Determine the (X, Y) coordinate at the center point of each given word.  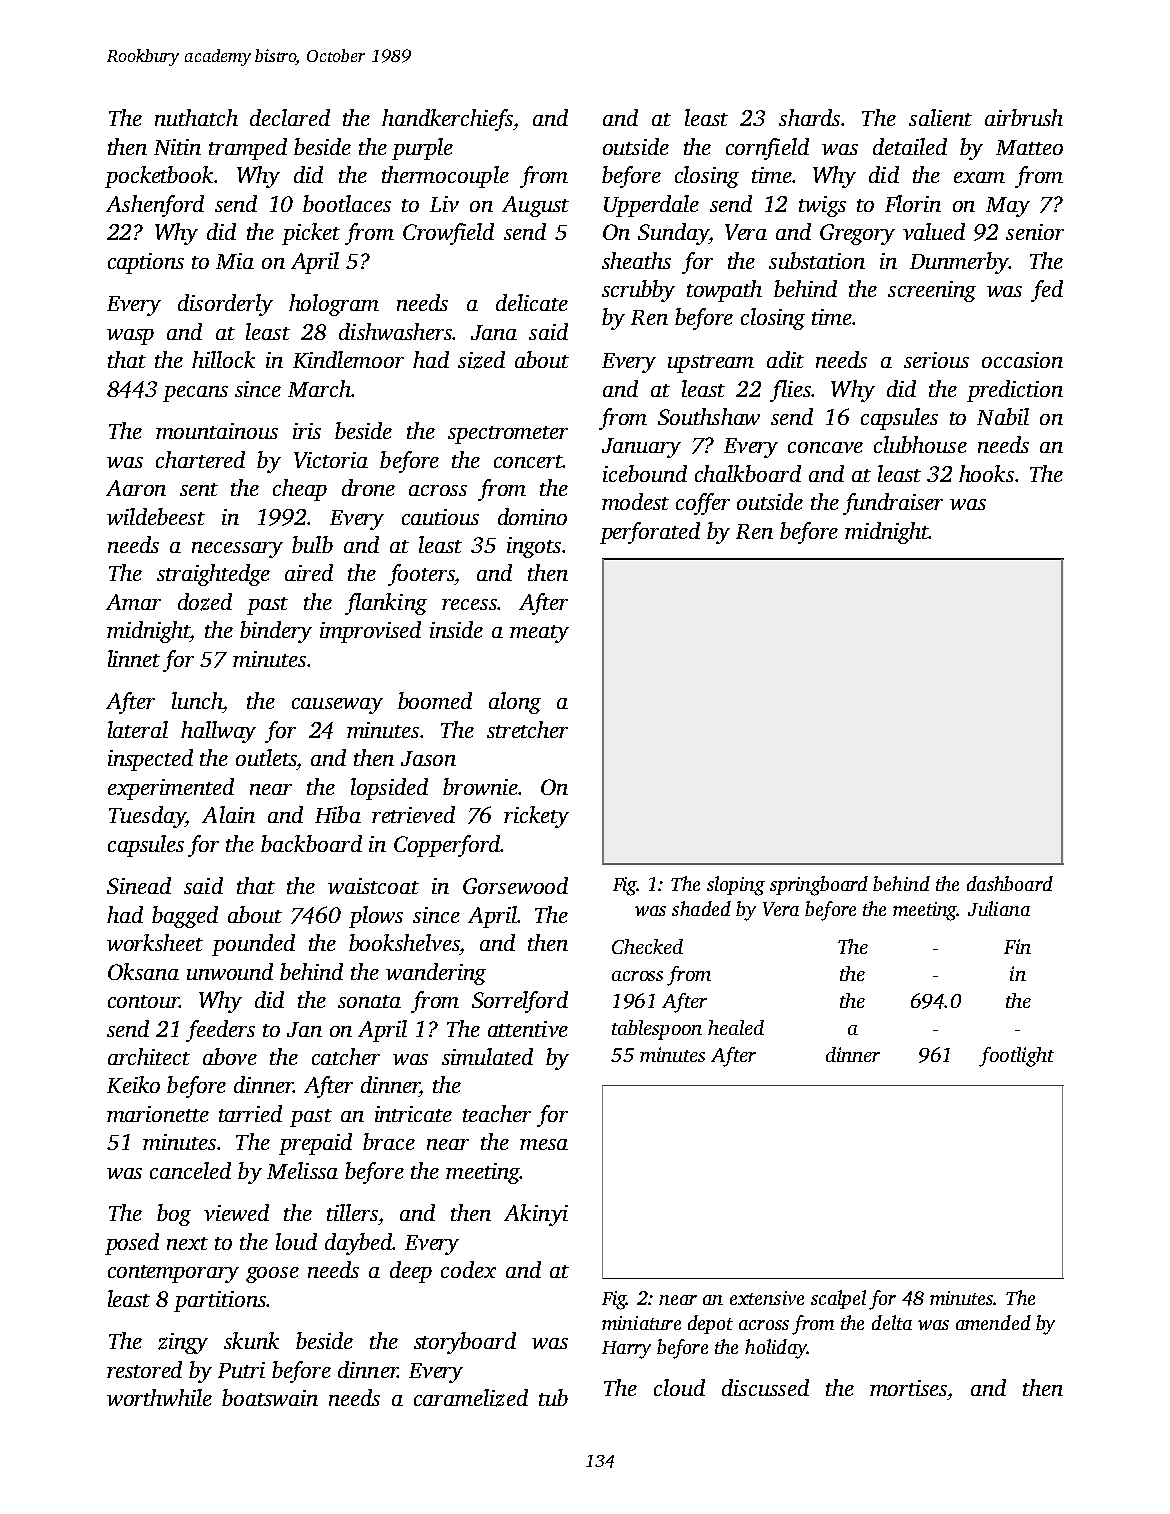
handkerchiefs (447, 120)
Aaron (136, 488)
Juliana (999, 908)
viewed (236, 1212)
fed (1047, 291)
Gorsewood (515, 885)
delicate (532, 302)
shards (809, 117)
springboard (819, 886)
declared (290, 117)
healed (736, 1027)
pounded (253, 945)
